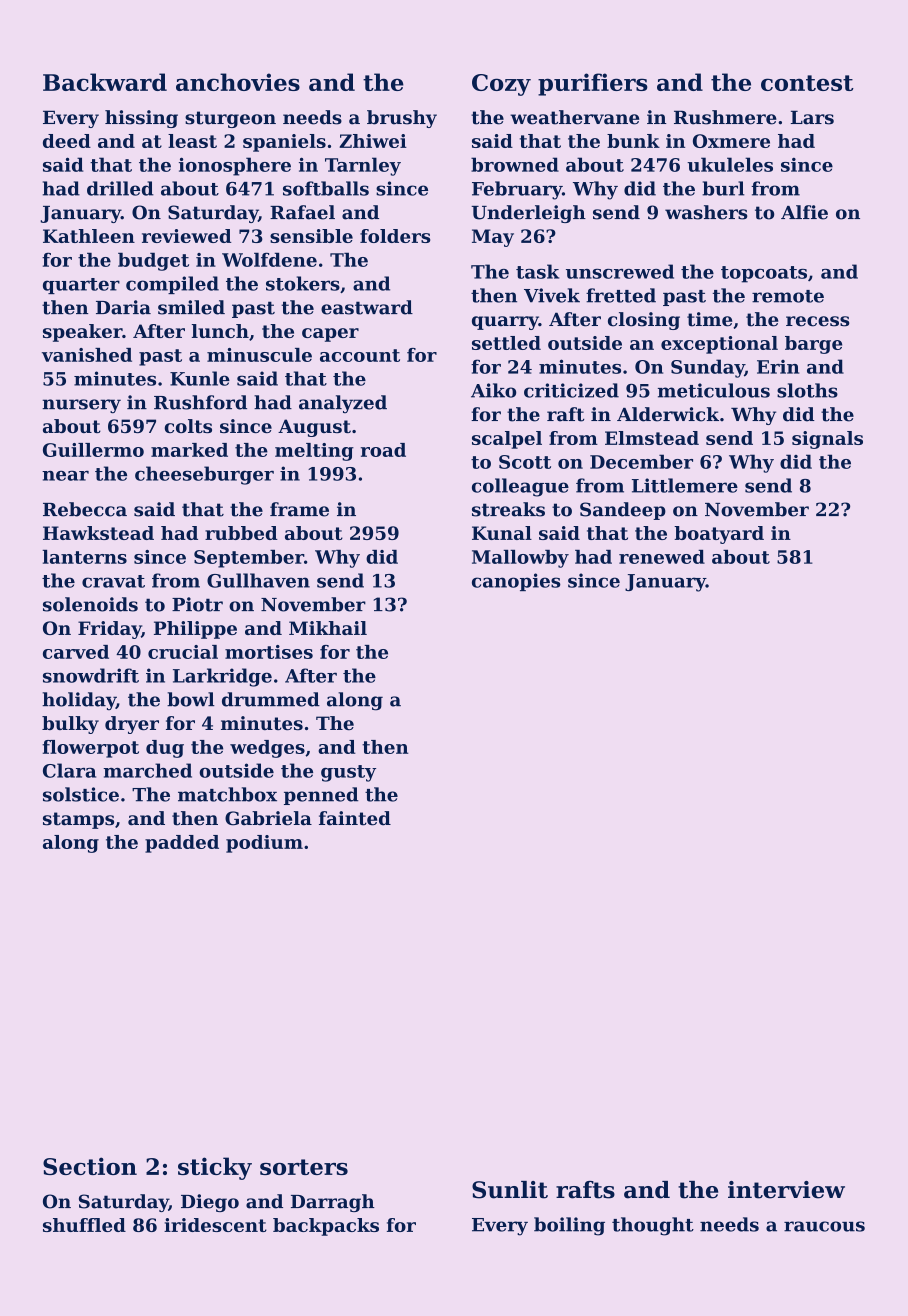  Describe the element at coordinates (508, 509) in the screenshot. I see `streaks` at that location.
